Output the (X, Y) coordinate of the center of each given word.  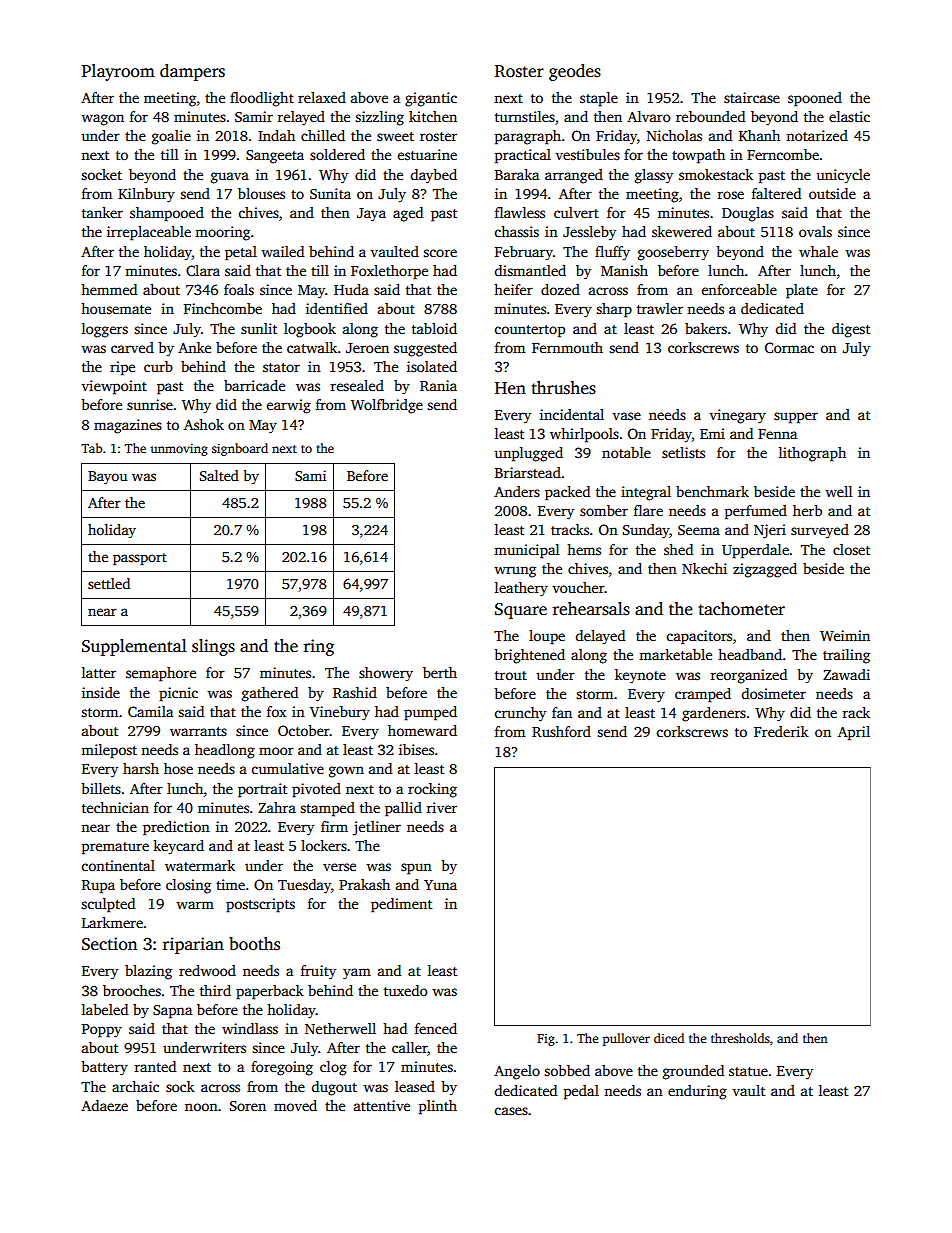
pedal (581, 1092)
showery (386, 674)
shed (678, 549)
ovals (815, 231)
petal (241, 253)
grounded (693, 1072)
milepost (109, 751)
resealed (357, 385)
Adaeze (104, 1105)
